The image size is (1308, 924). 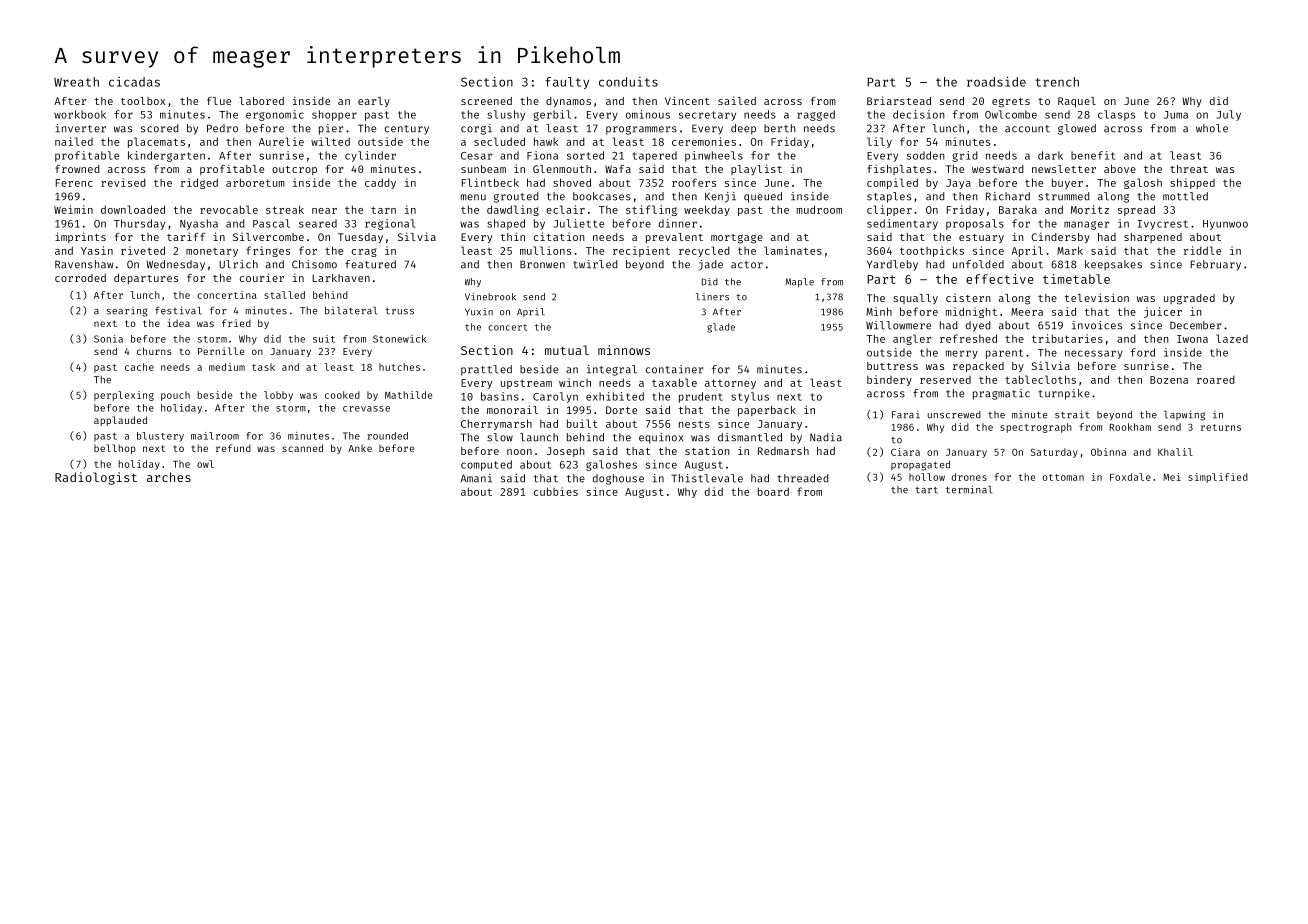 What do you see at coordinates (512, 409) in the screenshot?
I see `monorail` at bounding box center [512, 409].
